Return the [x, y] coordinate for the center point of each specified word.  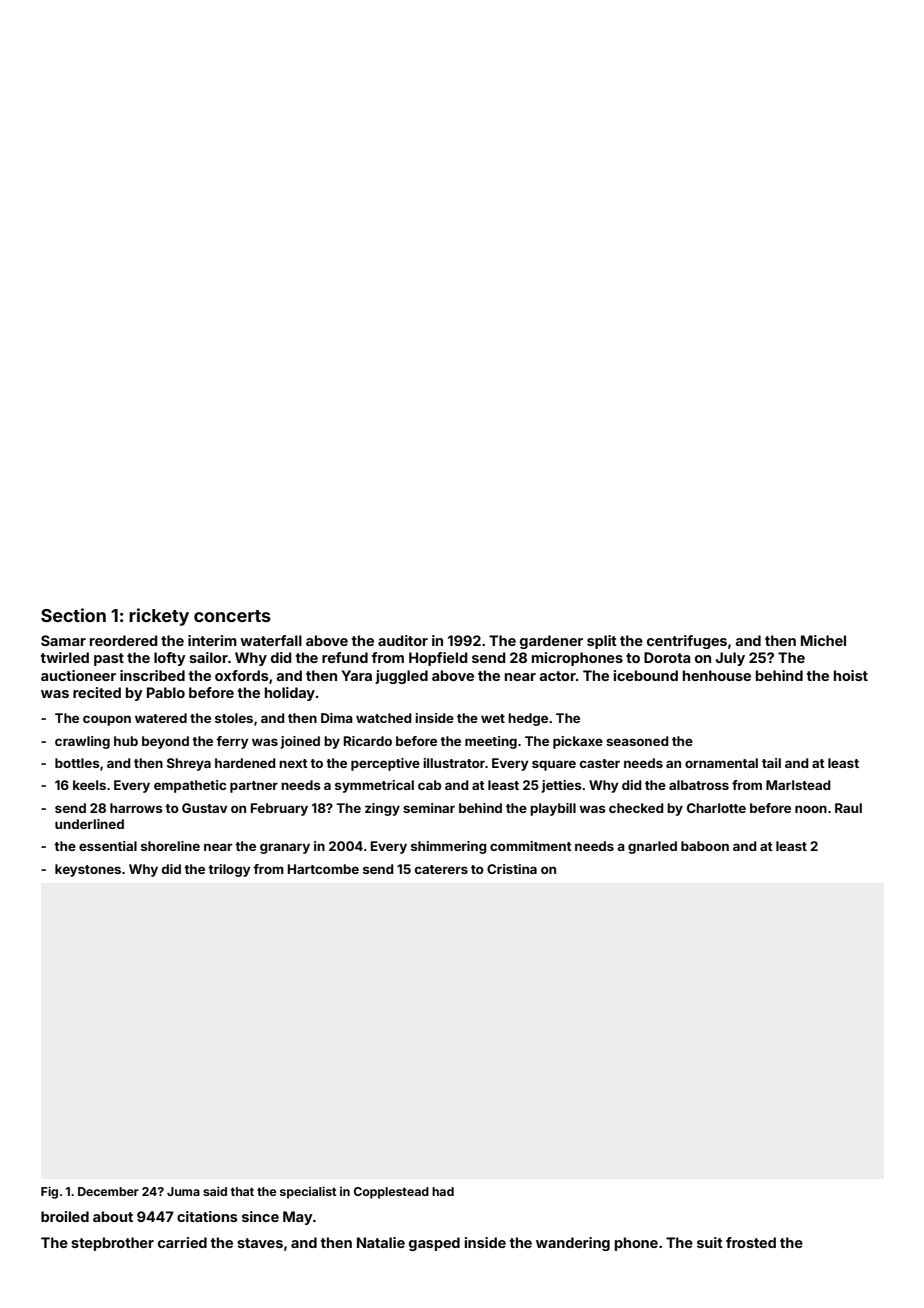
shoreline [170, 846]
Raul [848, 808]
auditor [403, 640]
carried [182, 1242]
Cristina [512, 869]
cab [429, 785]
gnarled [652, 847]
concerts [232, 616]
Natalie [381, 1242]
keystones [88, 870]
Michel [823, 640]
